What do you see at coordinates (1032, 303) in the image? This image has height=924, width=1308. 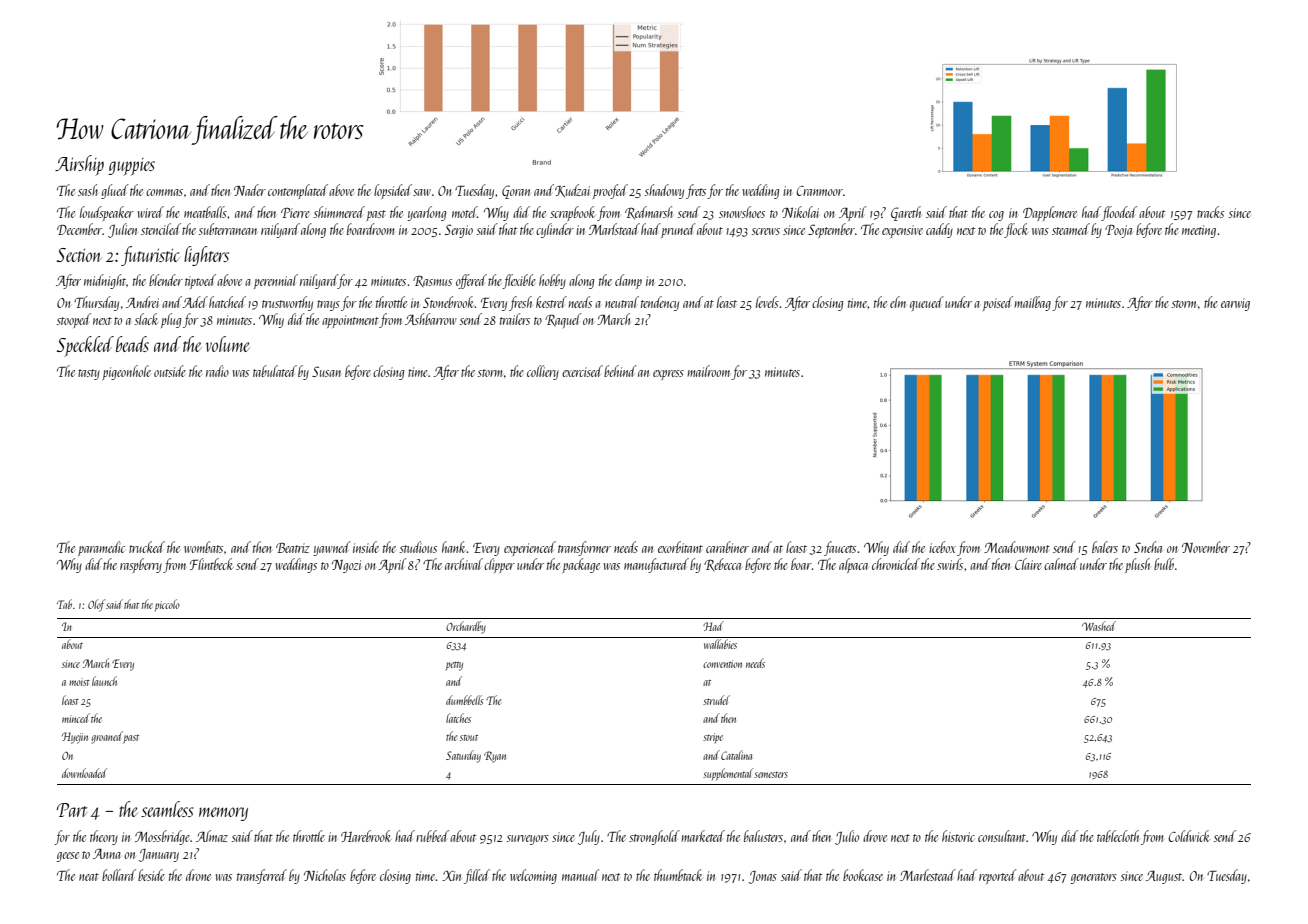 I see `mailbag` at bounding box center [1032, 303].
